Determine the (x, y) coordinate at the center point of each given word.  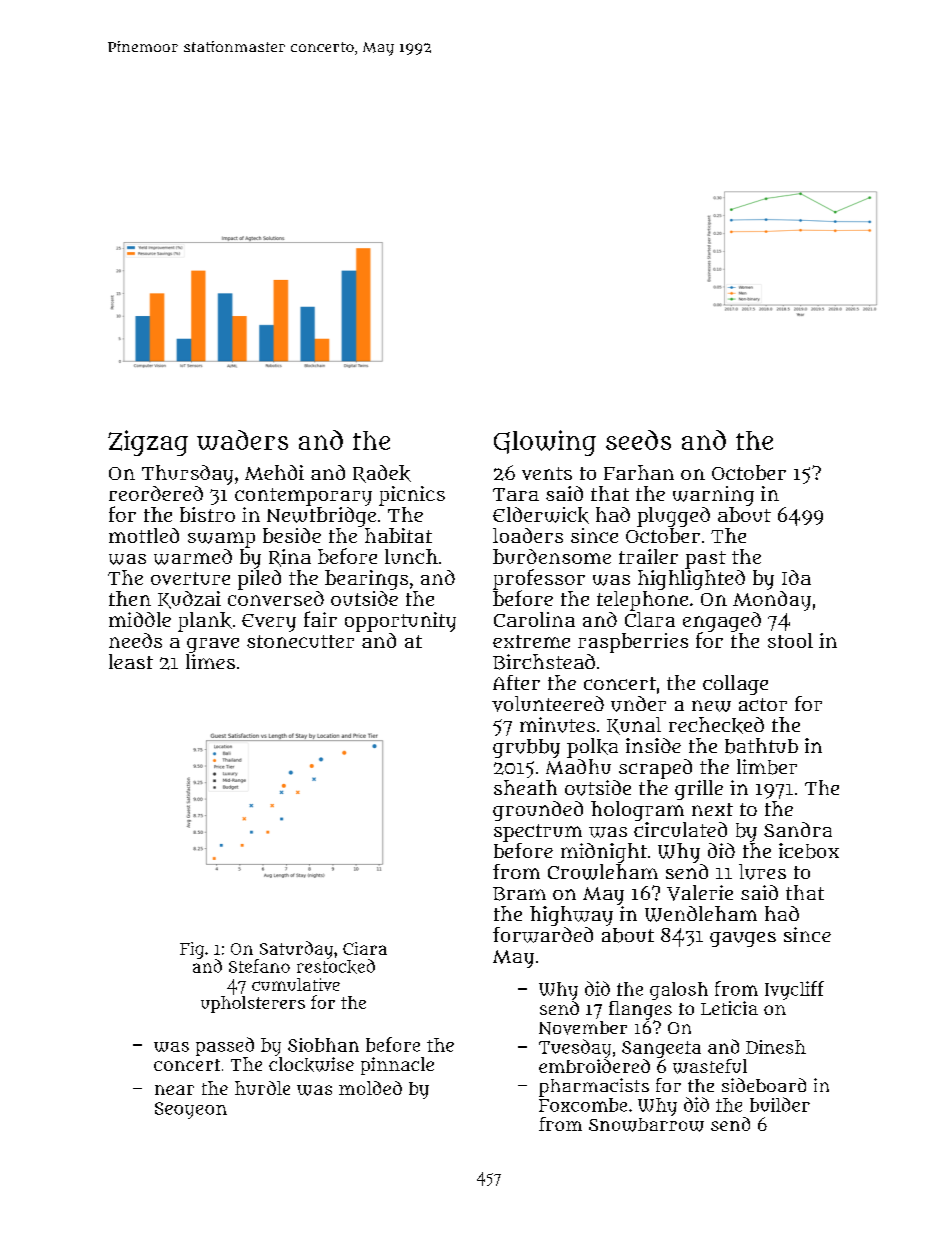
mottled (144, 535)
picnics (412, 496)
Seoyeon (191, 1110)
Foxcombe (583, 1105)
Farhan (639, 472)
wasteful (710, 1066)
